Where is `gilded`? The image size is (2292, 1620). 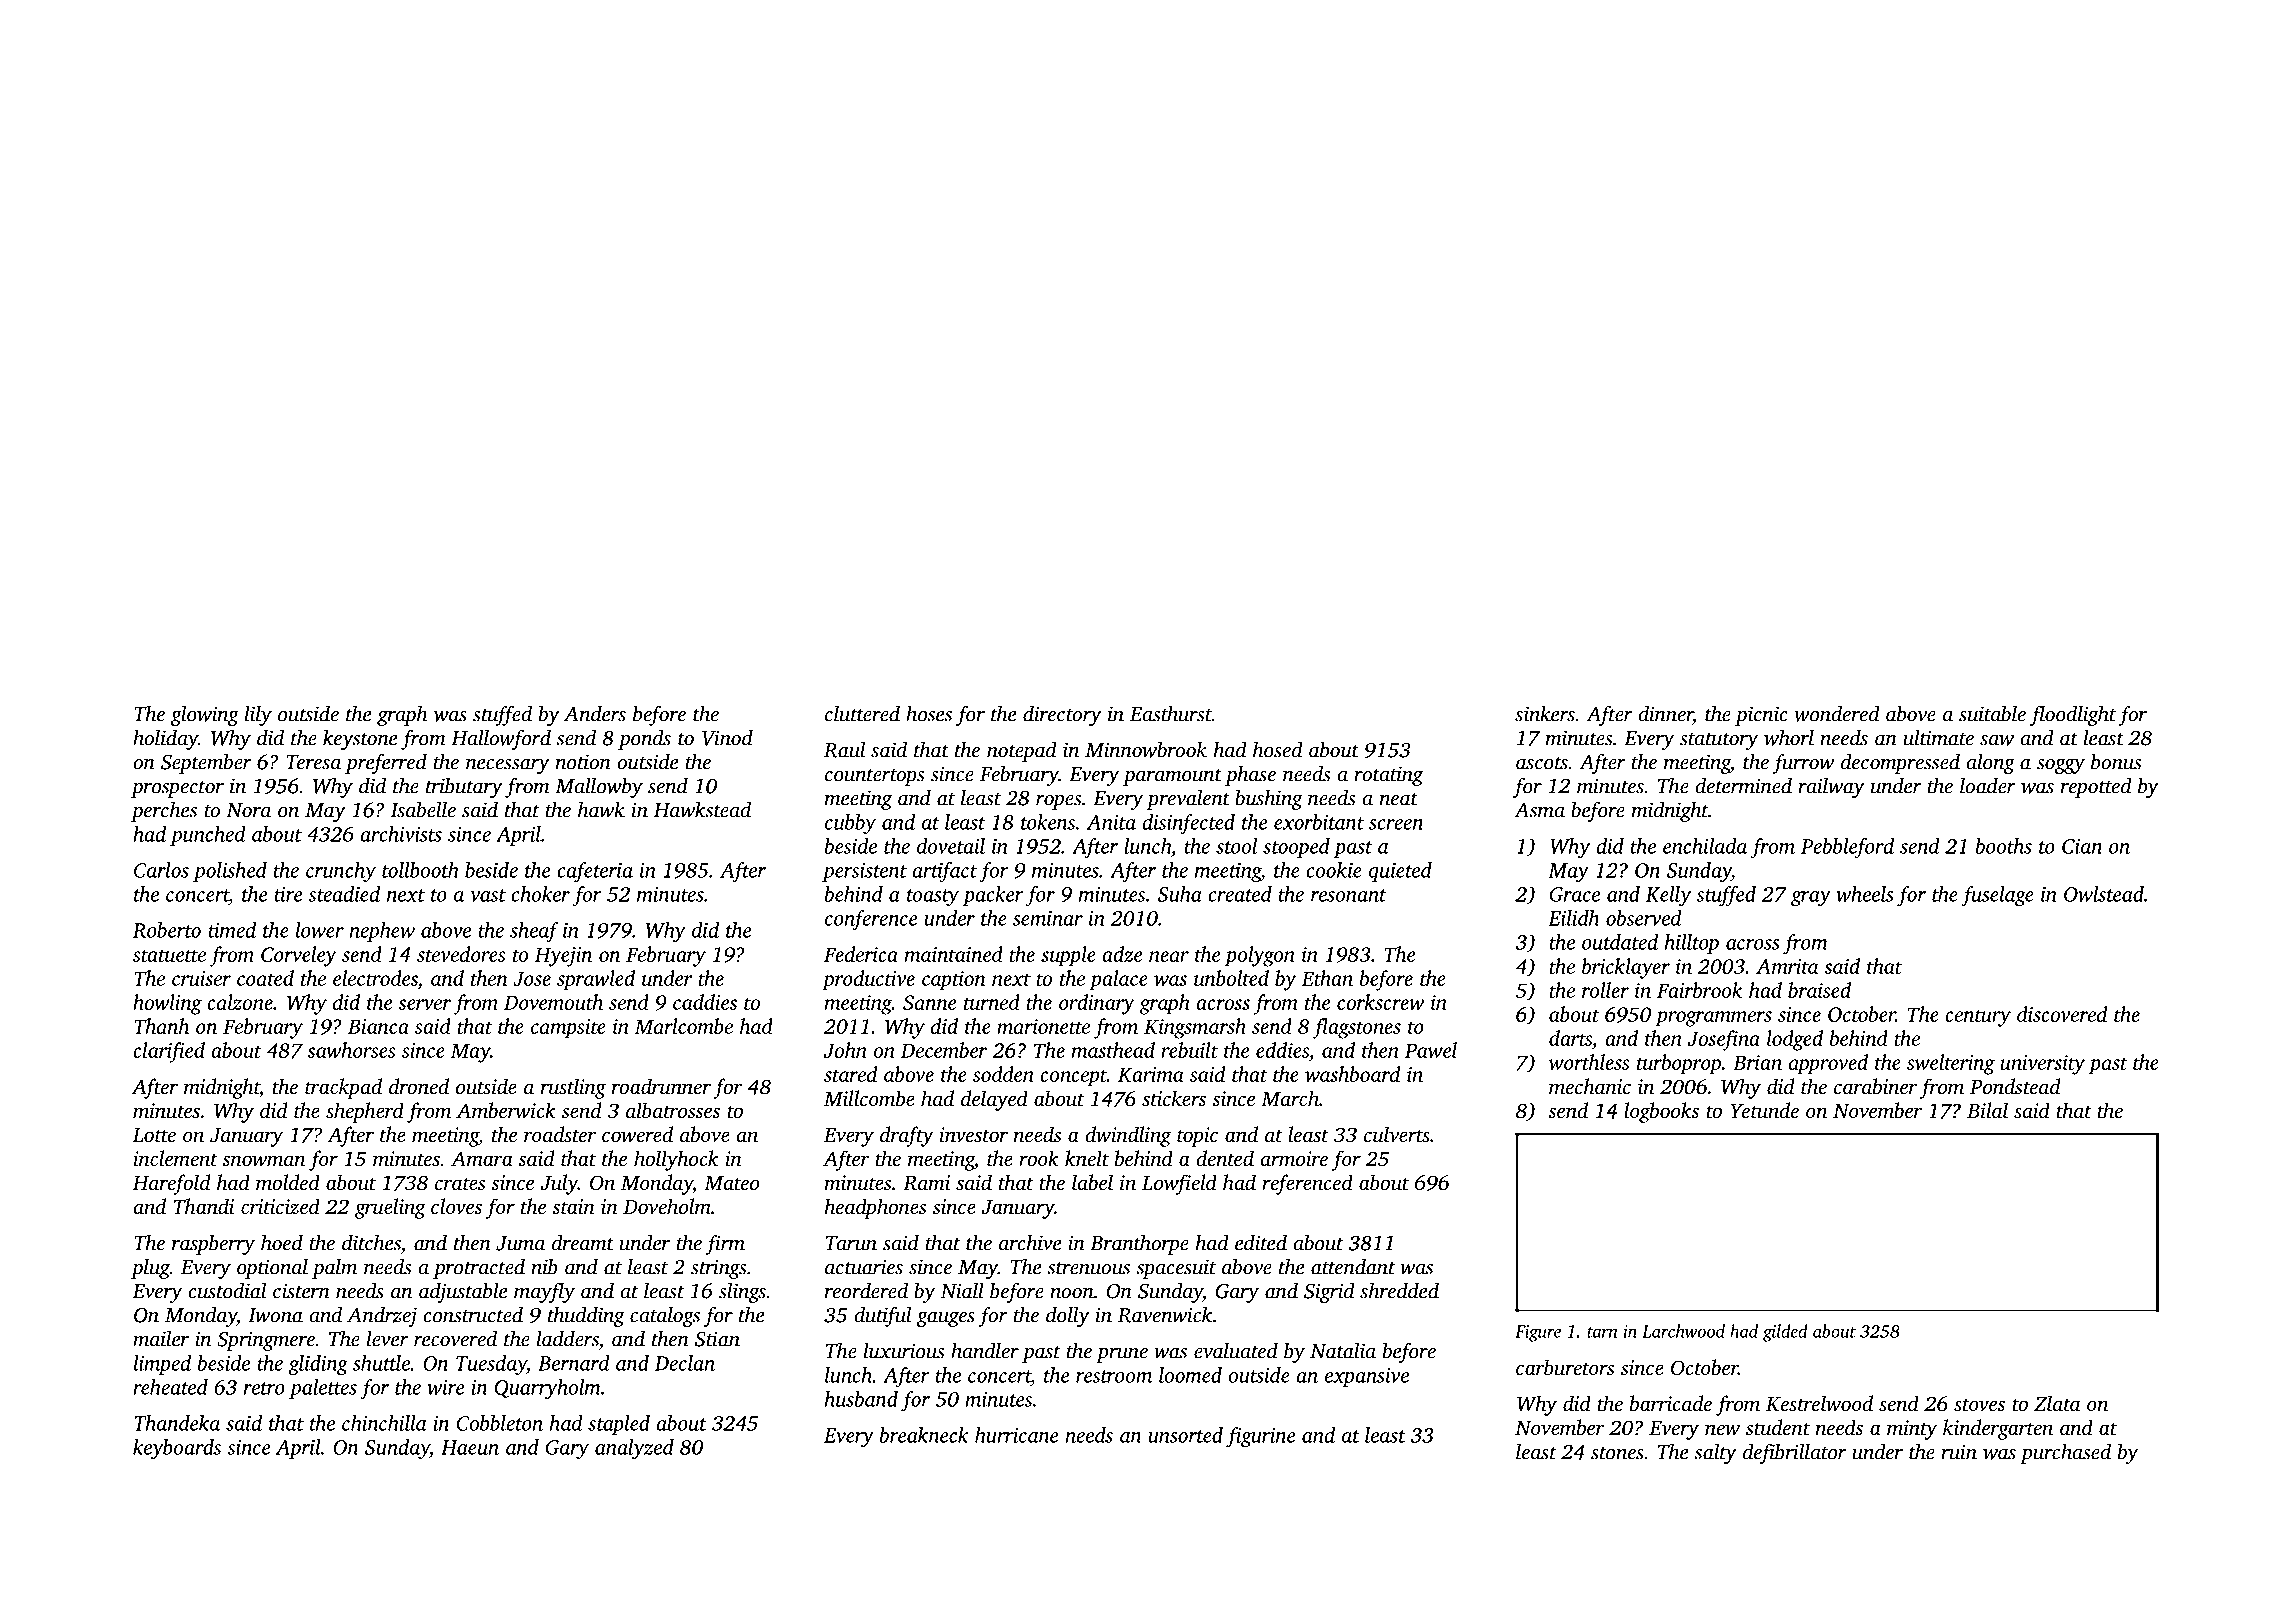 gilded is located at coordinates (1785, 1333).
